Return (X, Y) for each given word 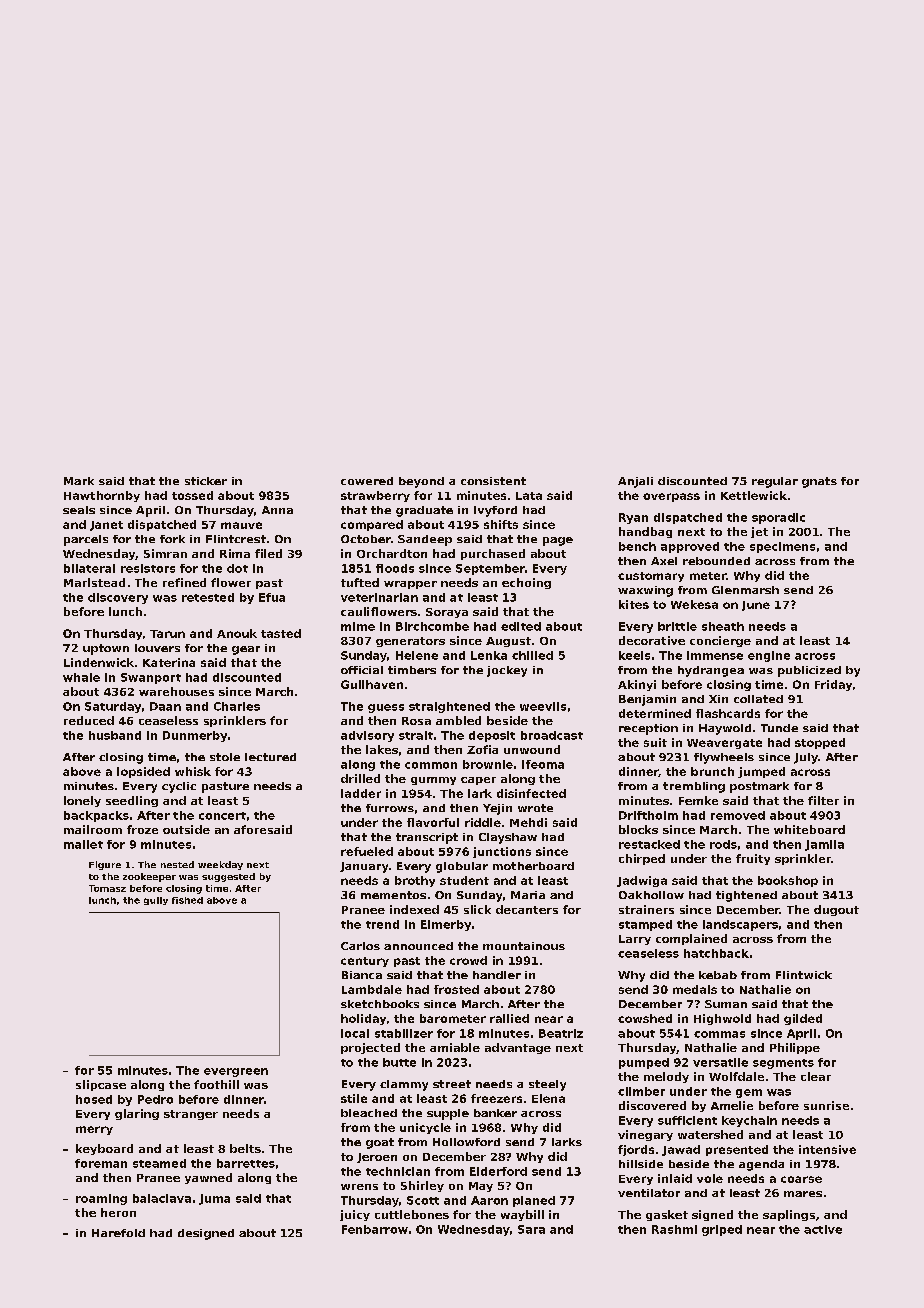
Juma (214, 1199)
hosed (94, 1099)
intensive (827, 1149)
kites (634, 604)
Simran (165, 553)
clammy (404, 1085)
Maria (528, 895)
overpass (671, 497)
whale (81, 677)
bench (637, 546)
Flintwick (804, 975)
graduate (424, 511)
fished (187, 900)
